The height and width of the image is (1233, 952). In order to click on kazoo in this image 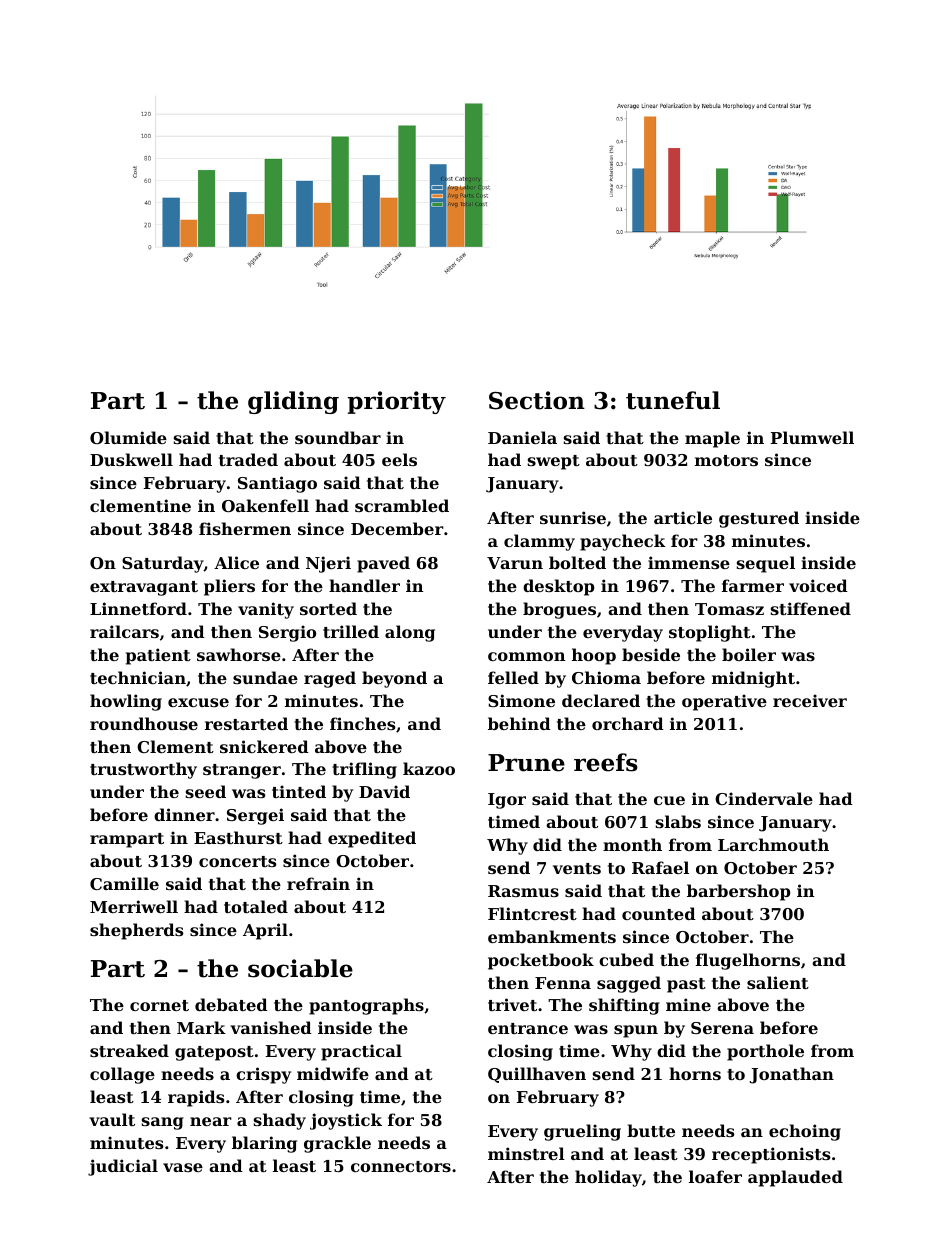, I will do `click(429, 768)`.
